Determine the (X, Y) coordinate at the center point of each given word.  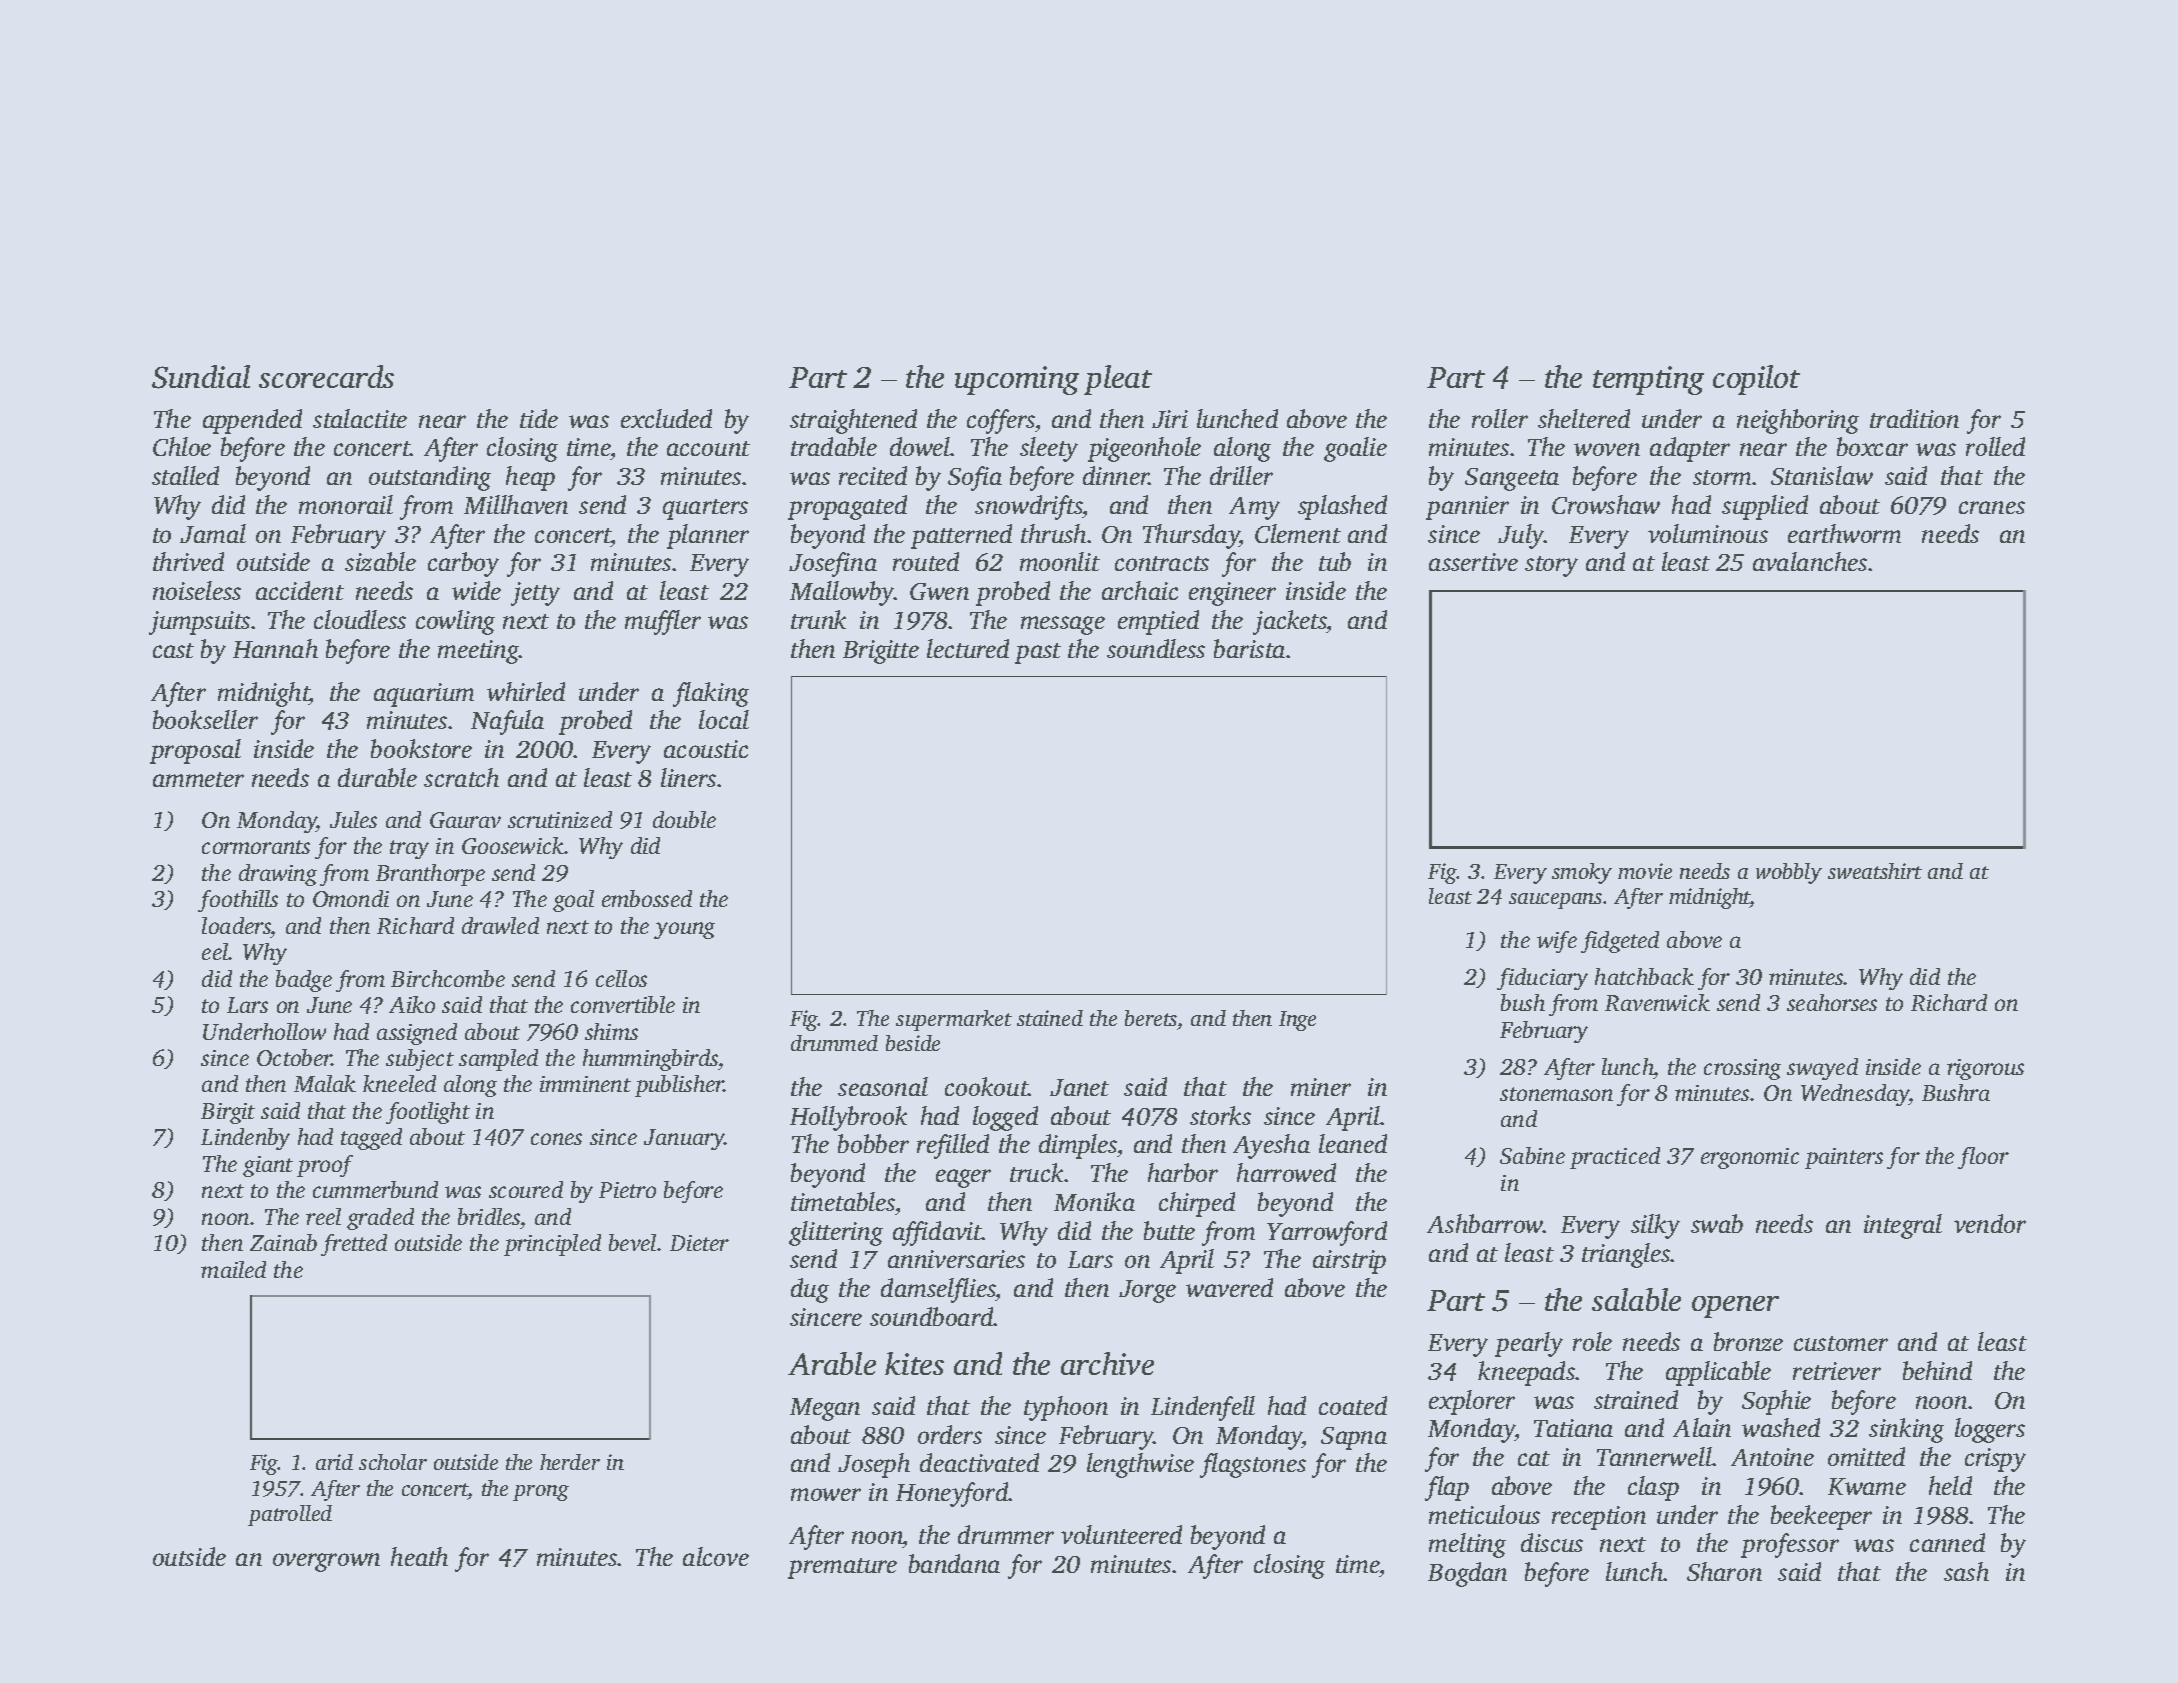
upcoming (1017, 380)
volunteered (1121, 1534)
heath (419, 1556)
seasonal (883, 1086)
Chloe (182, 446)
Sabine (1532, 1155)
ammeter (198, 779)
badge (304, 981)
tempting (1648, 380)
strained (1636, 1399)
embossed (647, 898)
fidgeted (1620, 942)
